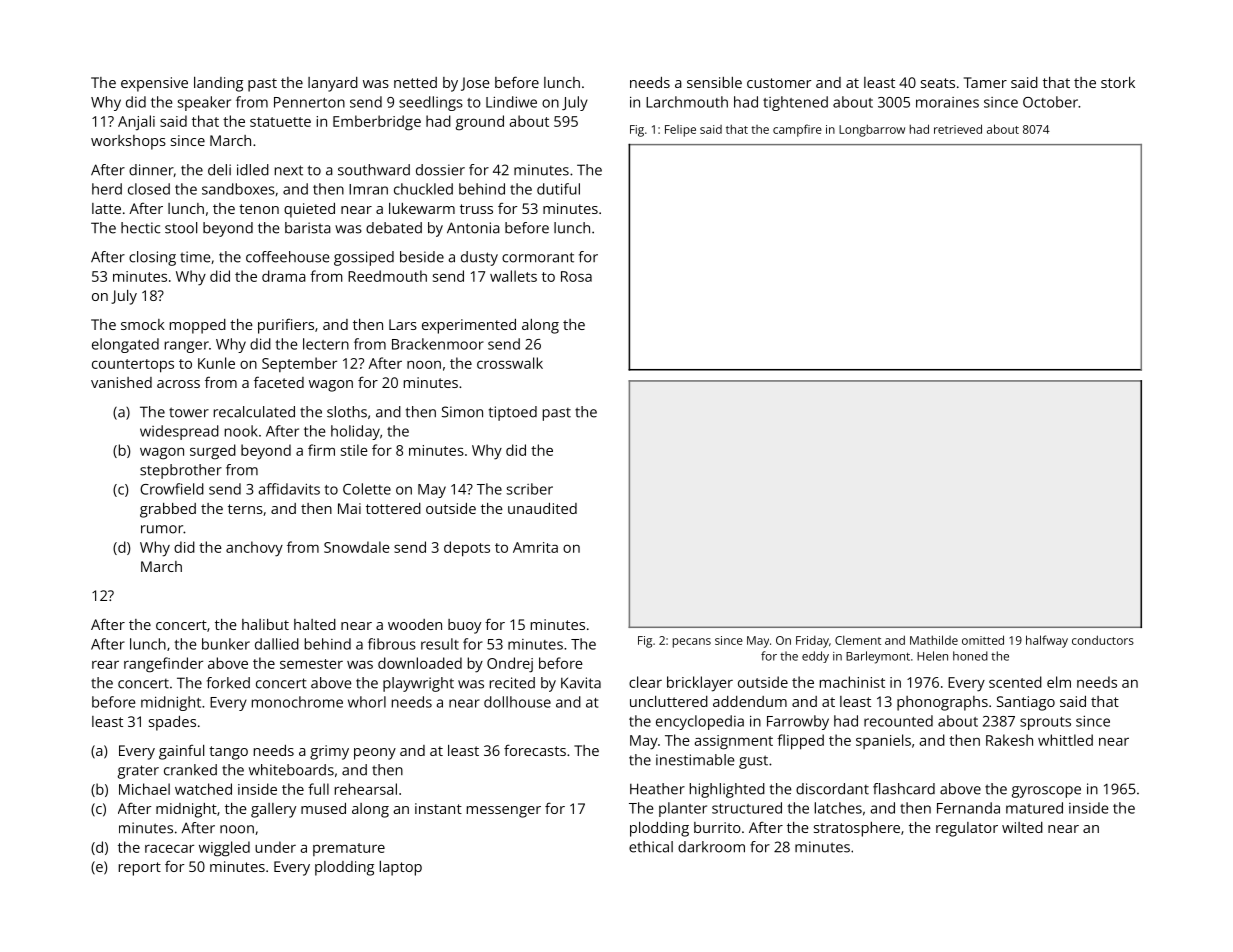 The width and height of the page is (1233, 952). Describe the element at coordinates (154, 84) in the page. I see `expensive` at that location.
